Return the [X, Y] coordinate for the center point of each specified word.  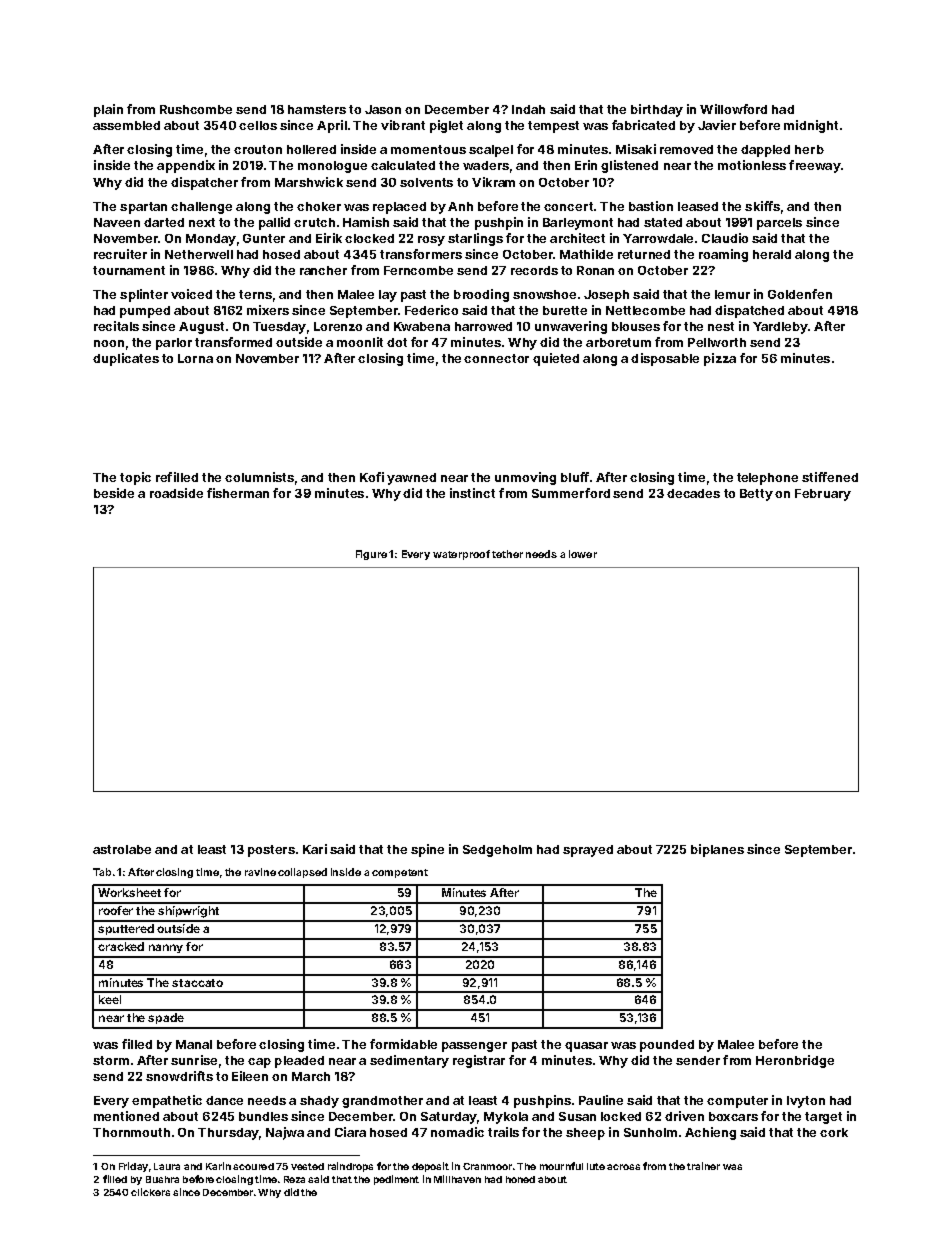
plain [108, 110]
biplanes [717, 850]
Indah [528, 109]
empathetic [167, 1101]
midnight [811, 126]
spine [427, 850]
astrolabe [122, 849]
